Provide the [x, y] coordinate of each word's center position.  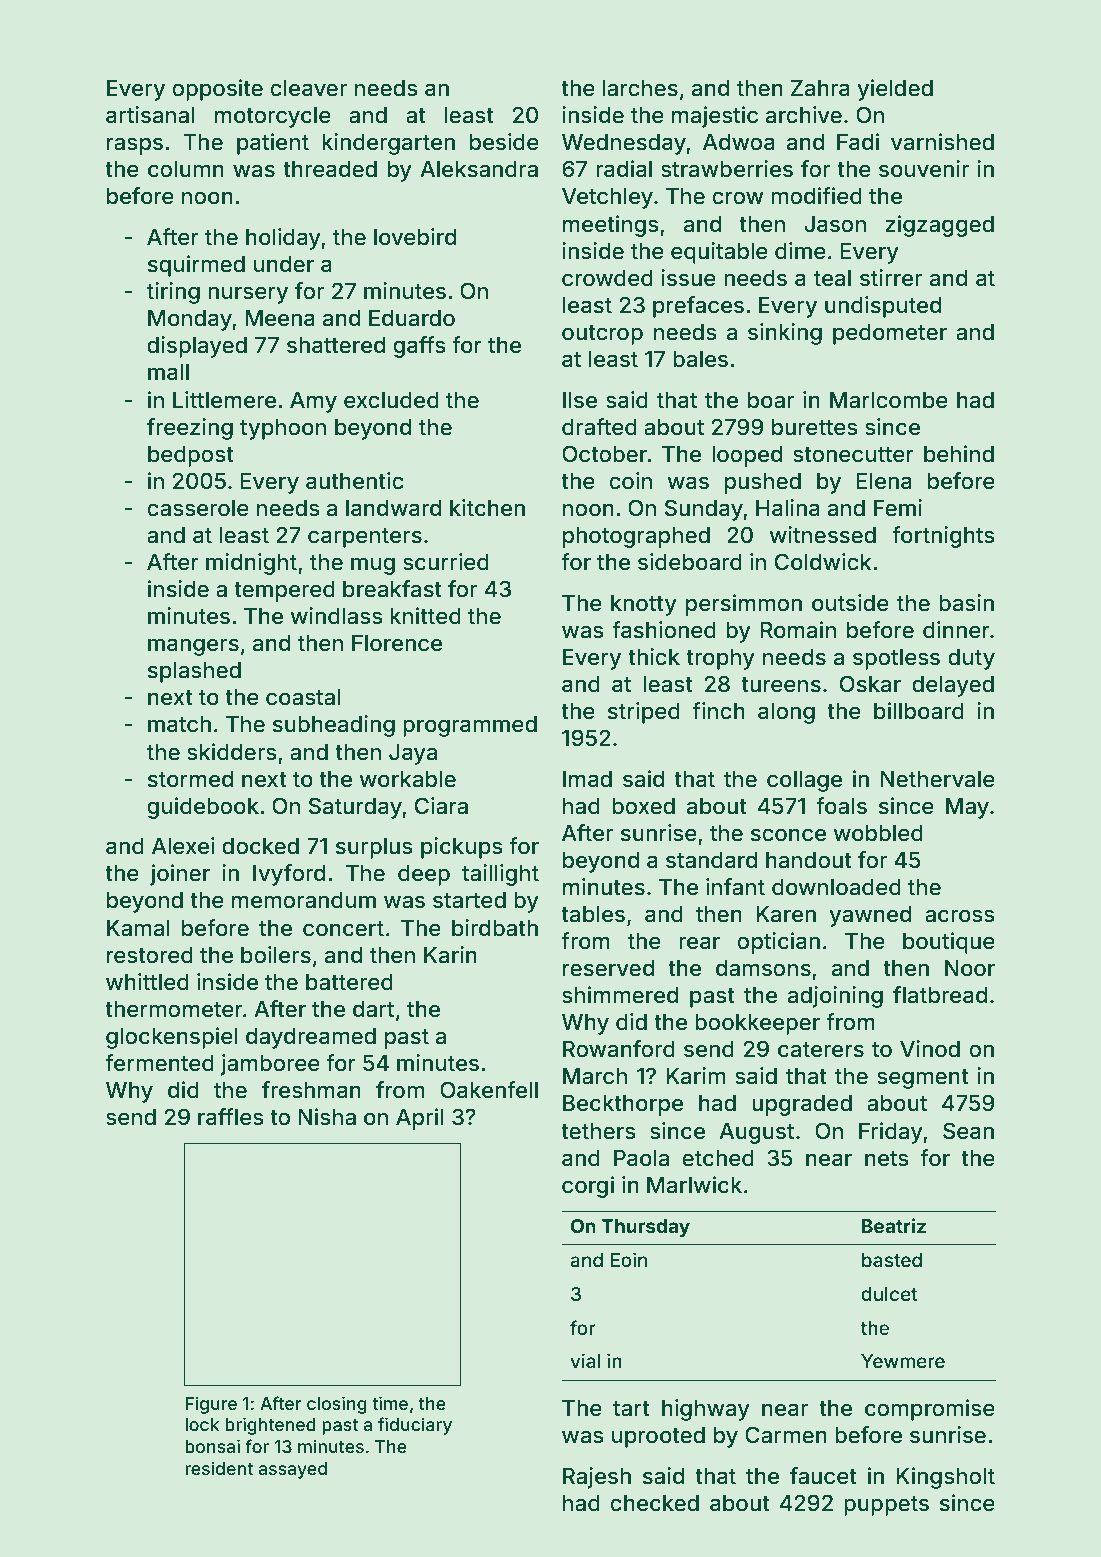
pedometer [890, 334]
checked [654, 1503]
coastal [303, 697]
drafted [599, 427]
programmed [470, 726]
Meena [280, 318]
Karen [786, 914]
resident [219, 1468]
